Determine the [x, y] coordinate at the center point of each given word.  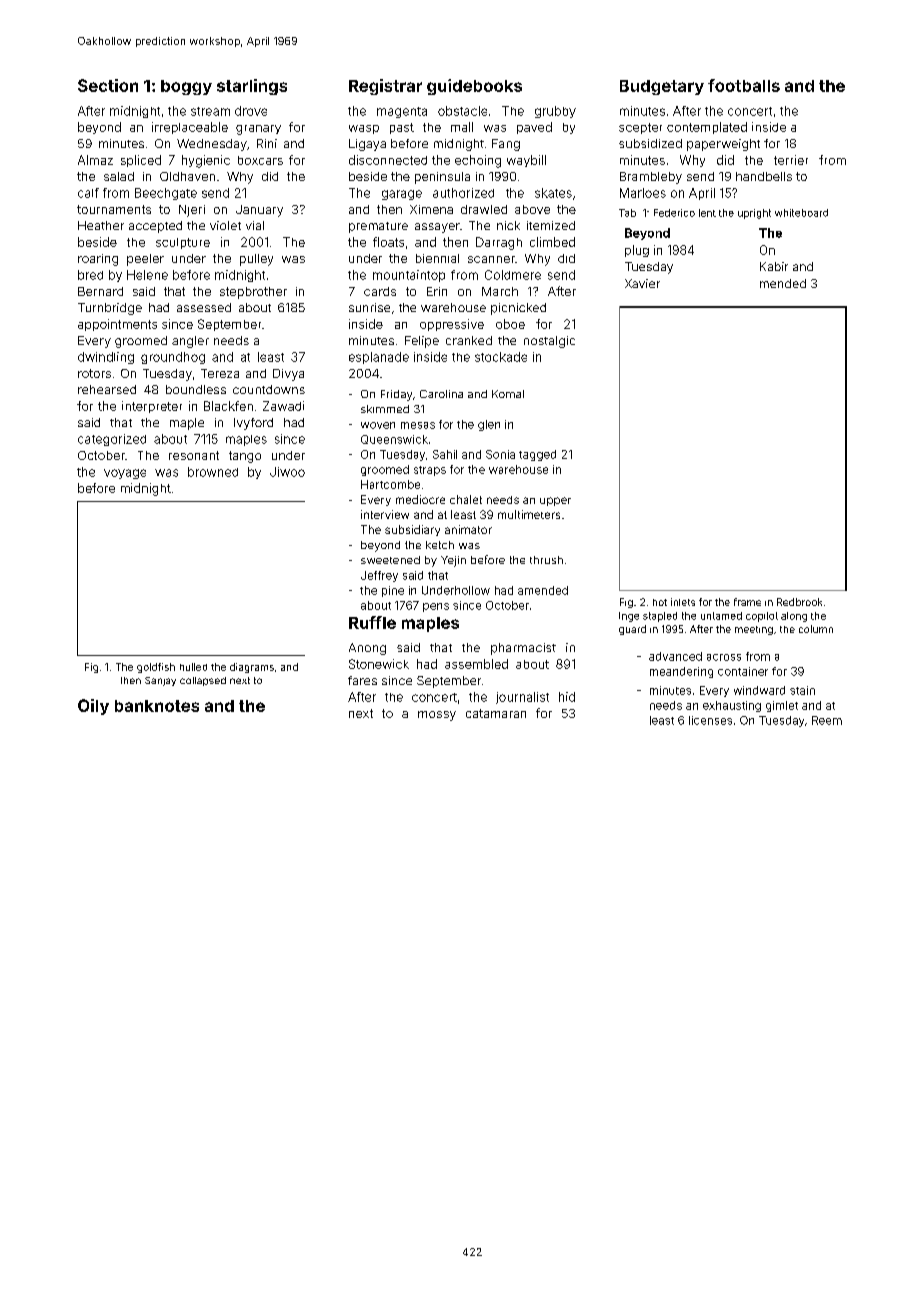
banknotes [157, 706]
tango [245, 457]
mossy [437, 716]
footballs [744, 85]
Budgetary [662, 87]
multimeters [529, 514]
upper [555, 501]
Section [108, 85]
